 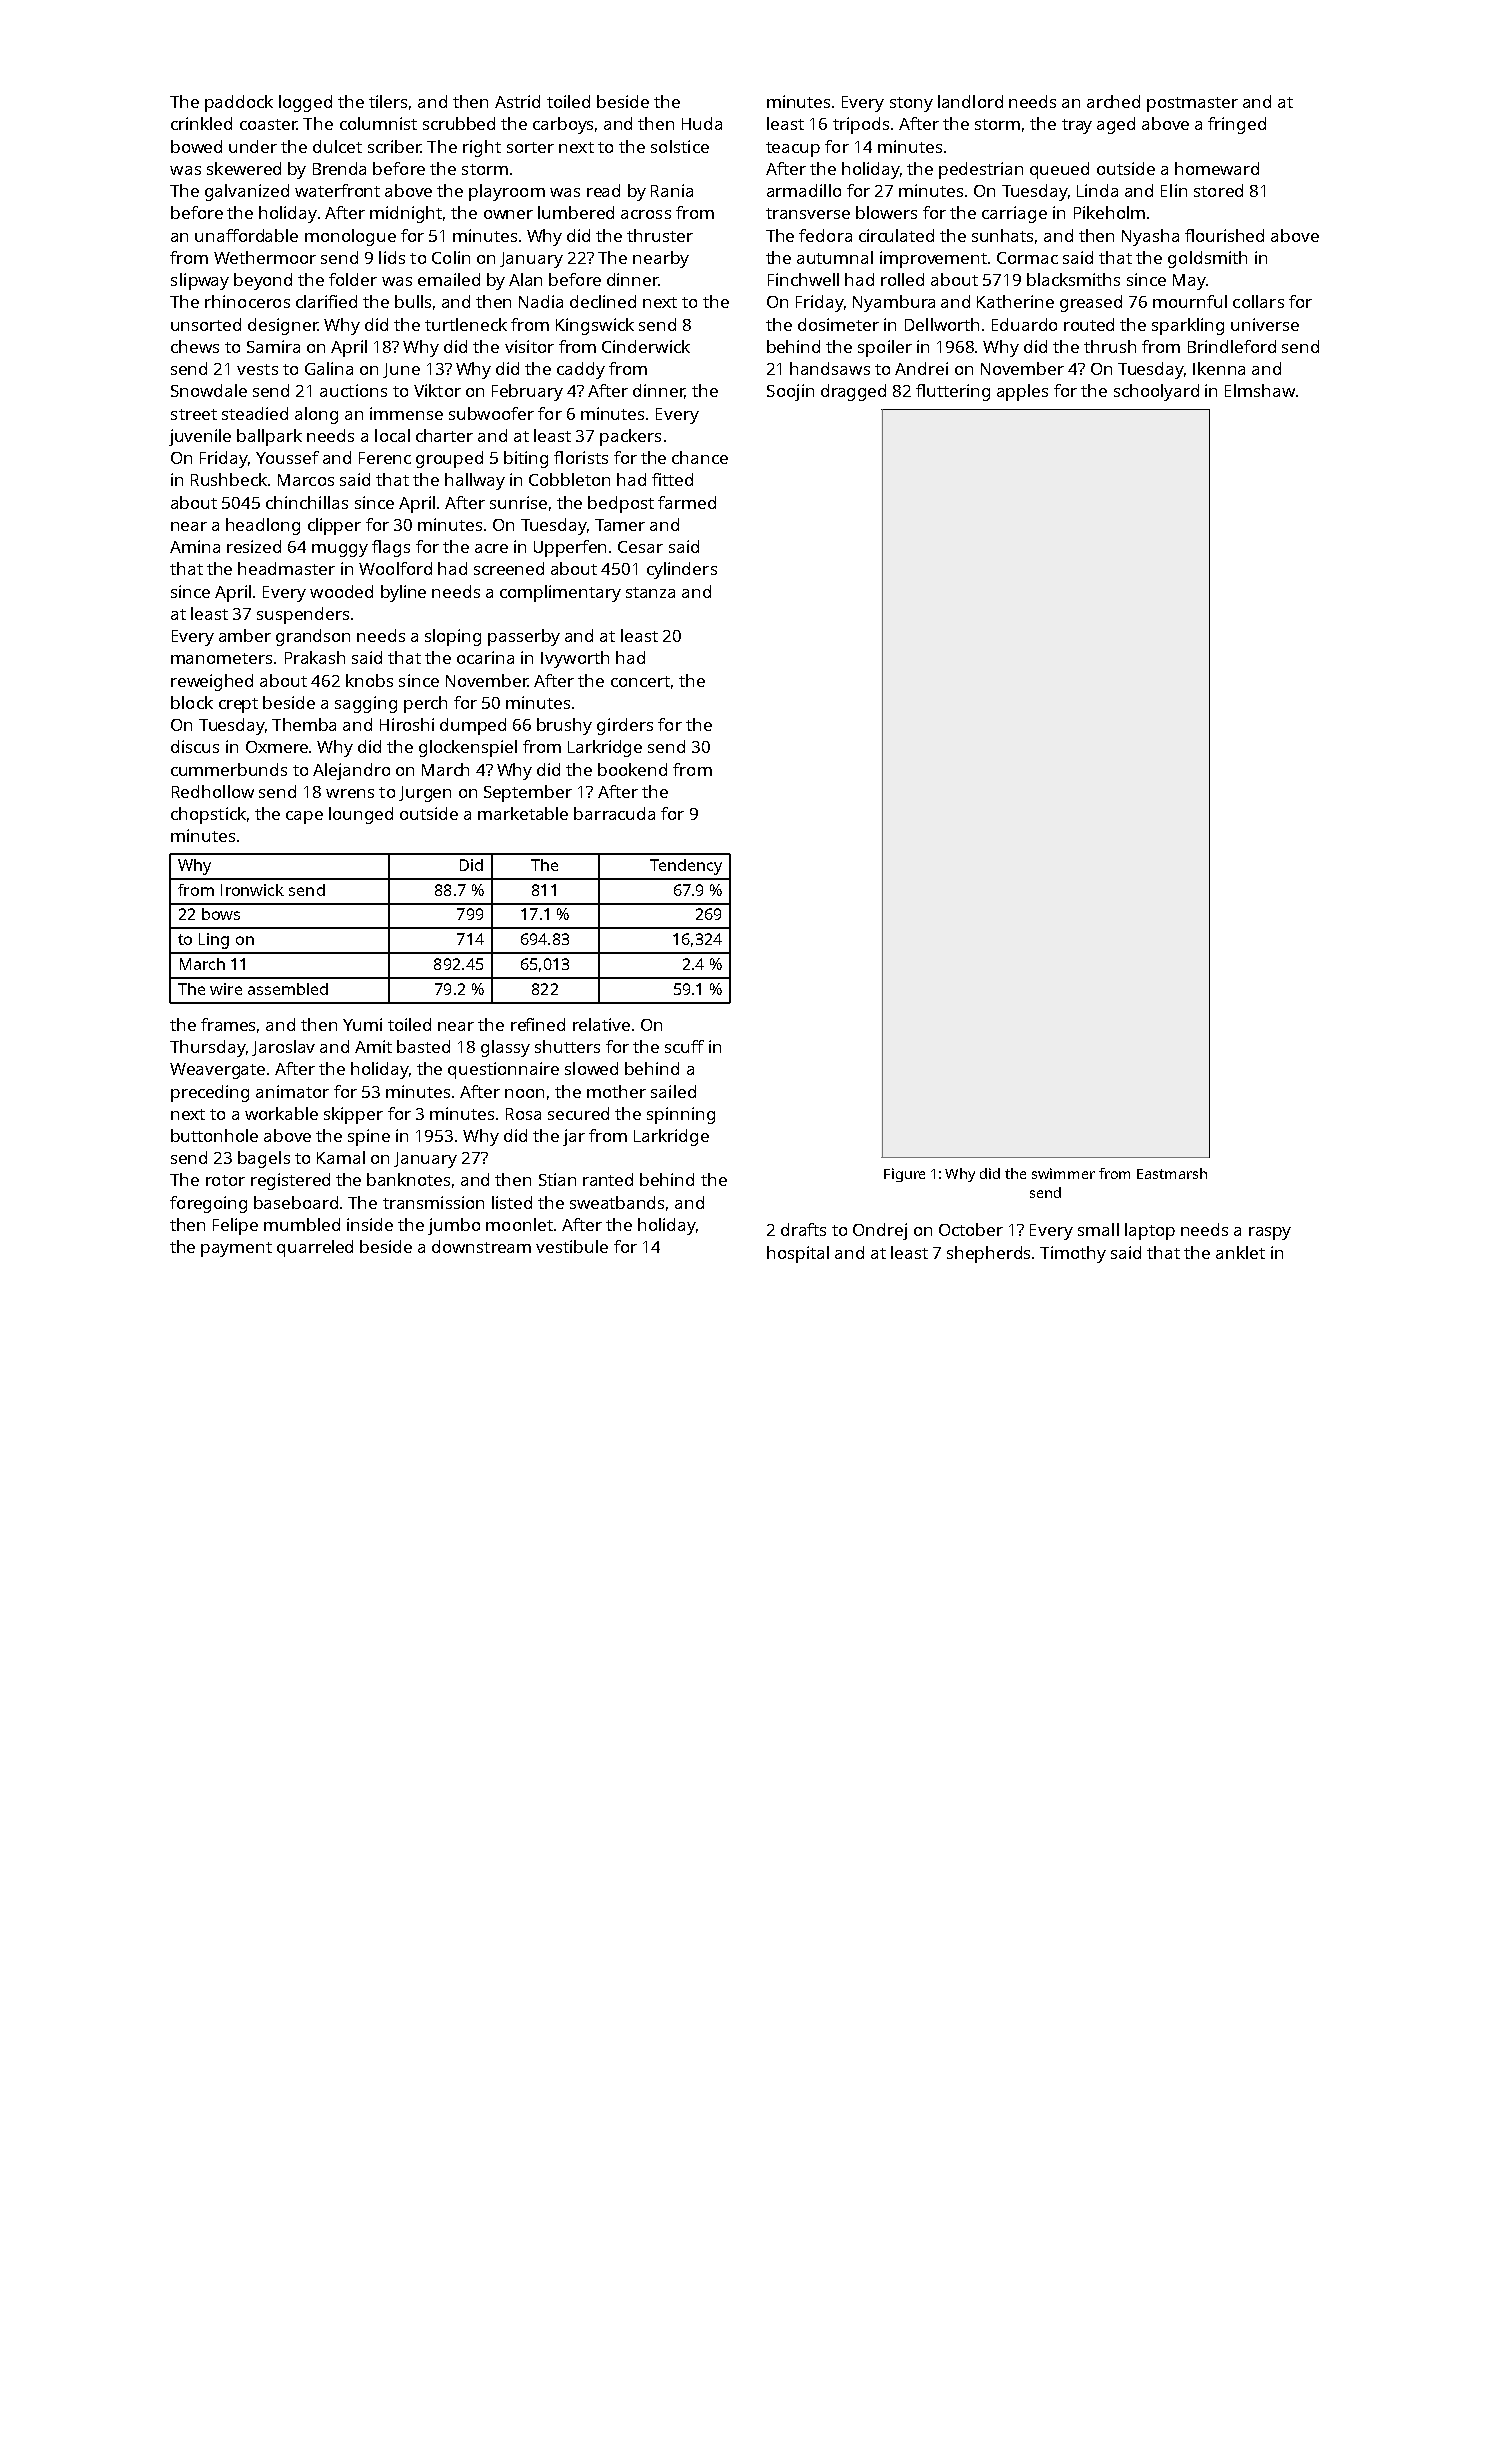 What do you see at coordinates (672, 190) in the screenshot?
I see `Rania` at bounding box center [672, 190].
